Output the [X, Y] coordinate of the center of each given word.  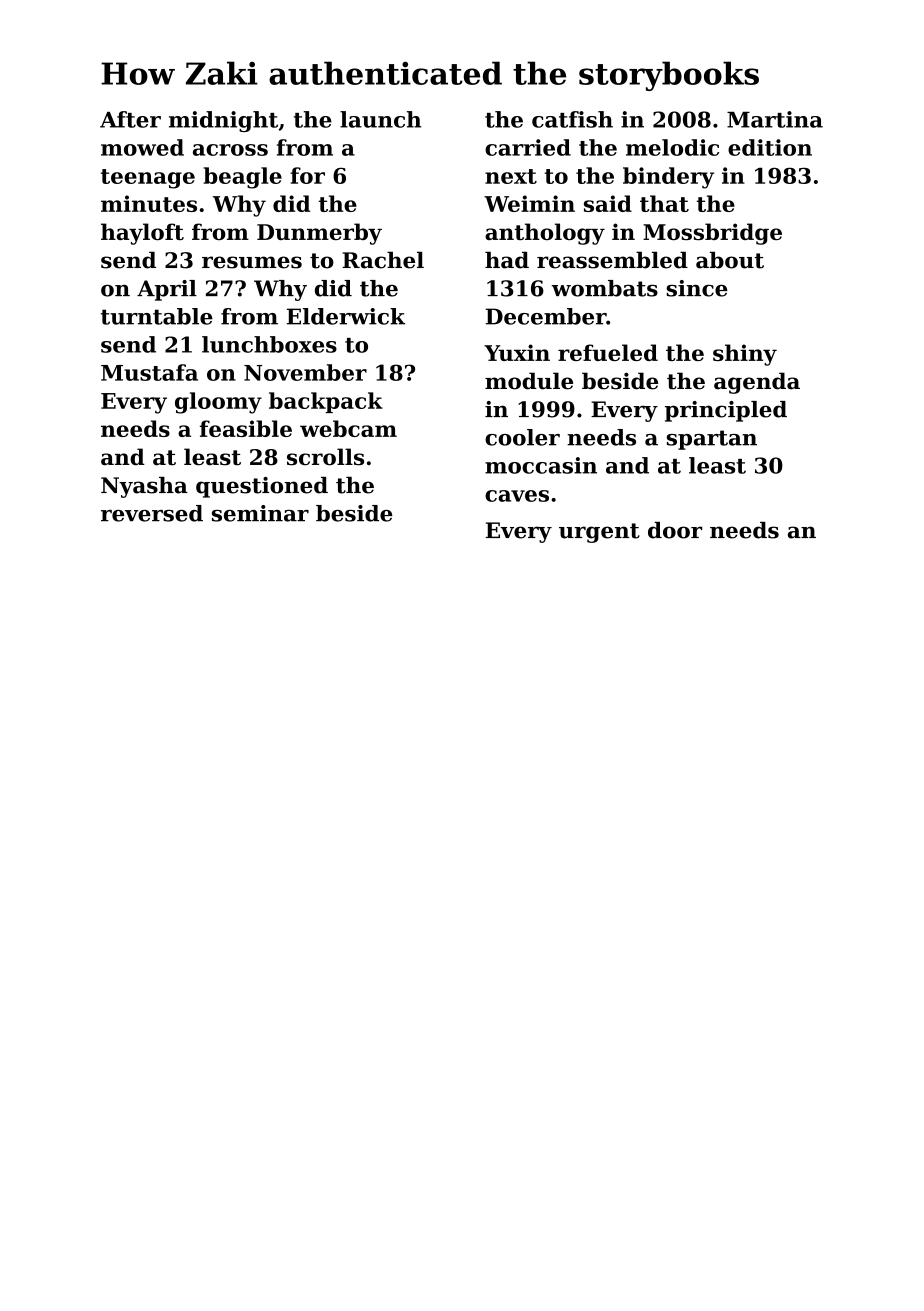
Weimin [529, 203]
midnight [223, 121]
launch [380, 119]
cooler [522, 437]
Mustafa [149, 372]
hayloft [142, 234]
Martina [775, 119]
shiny [745, 355]
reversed [152, 513]
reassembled [612, 260]
